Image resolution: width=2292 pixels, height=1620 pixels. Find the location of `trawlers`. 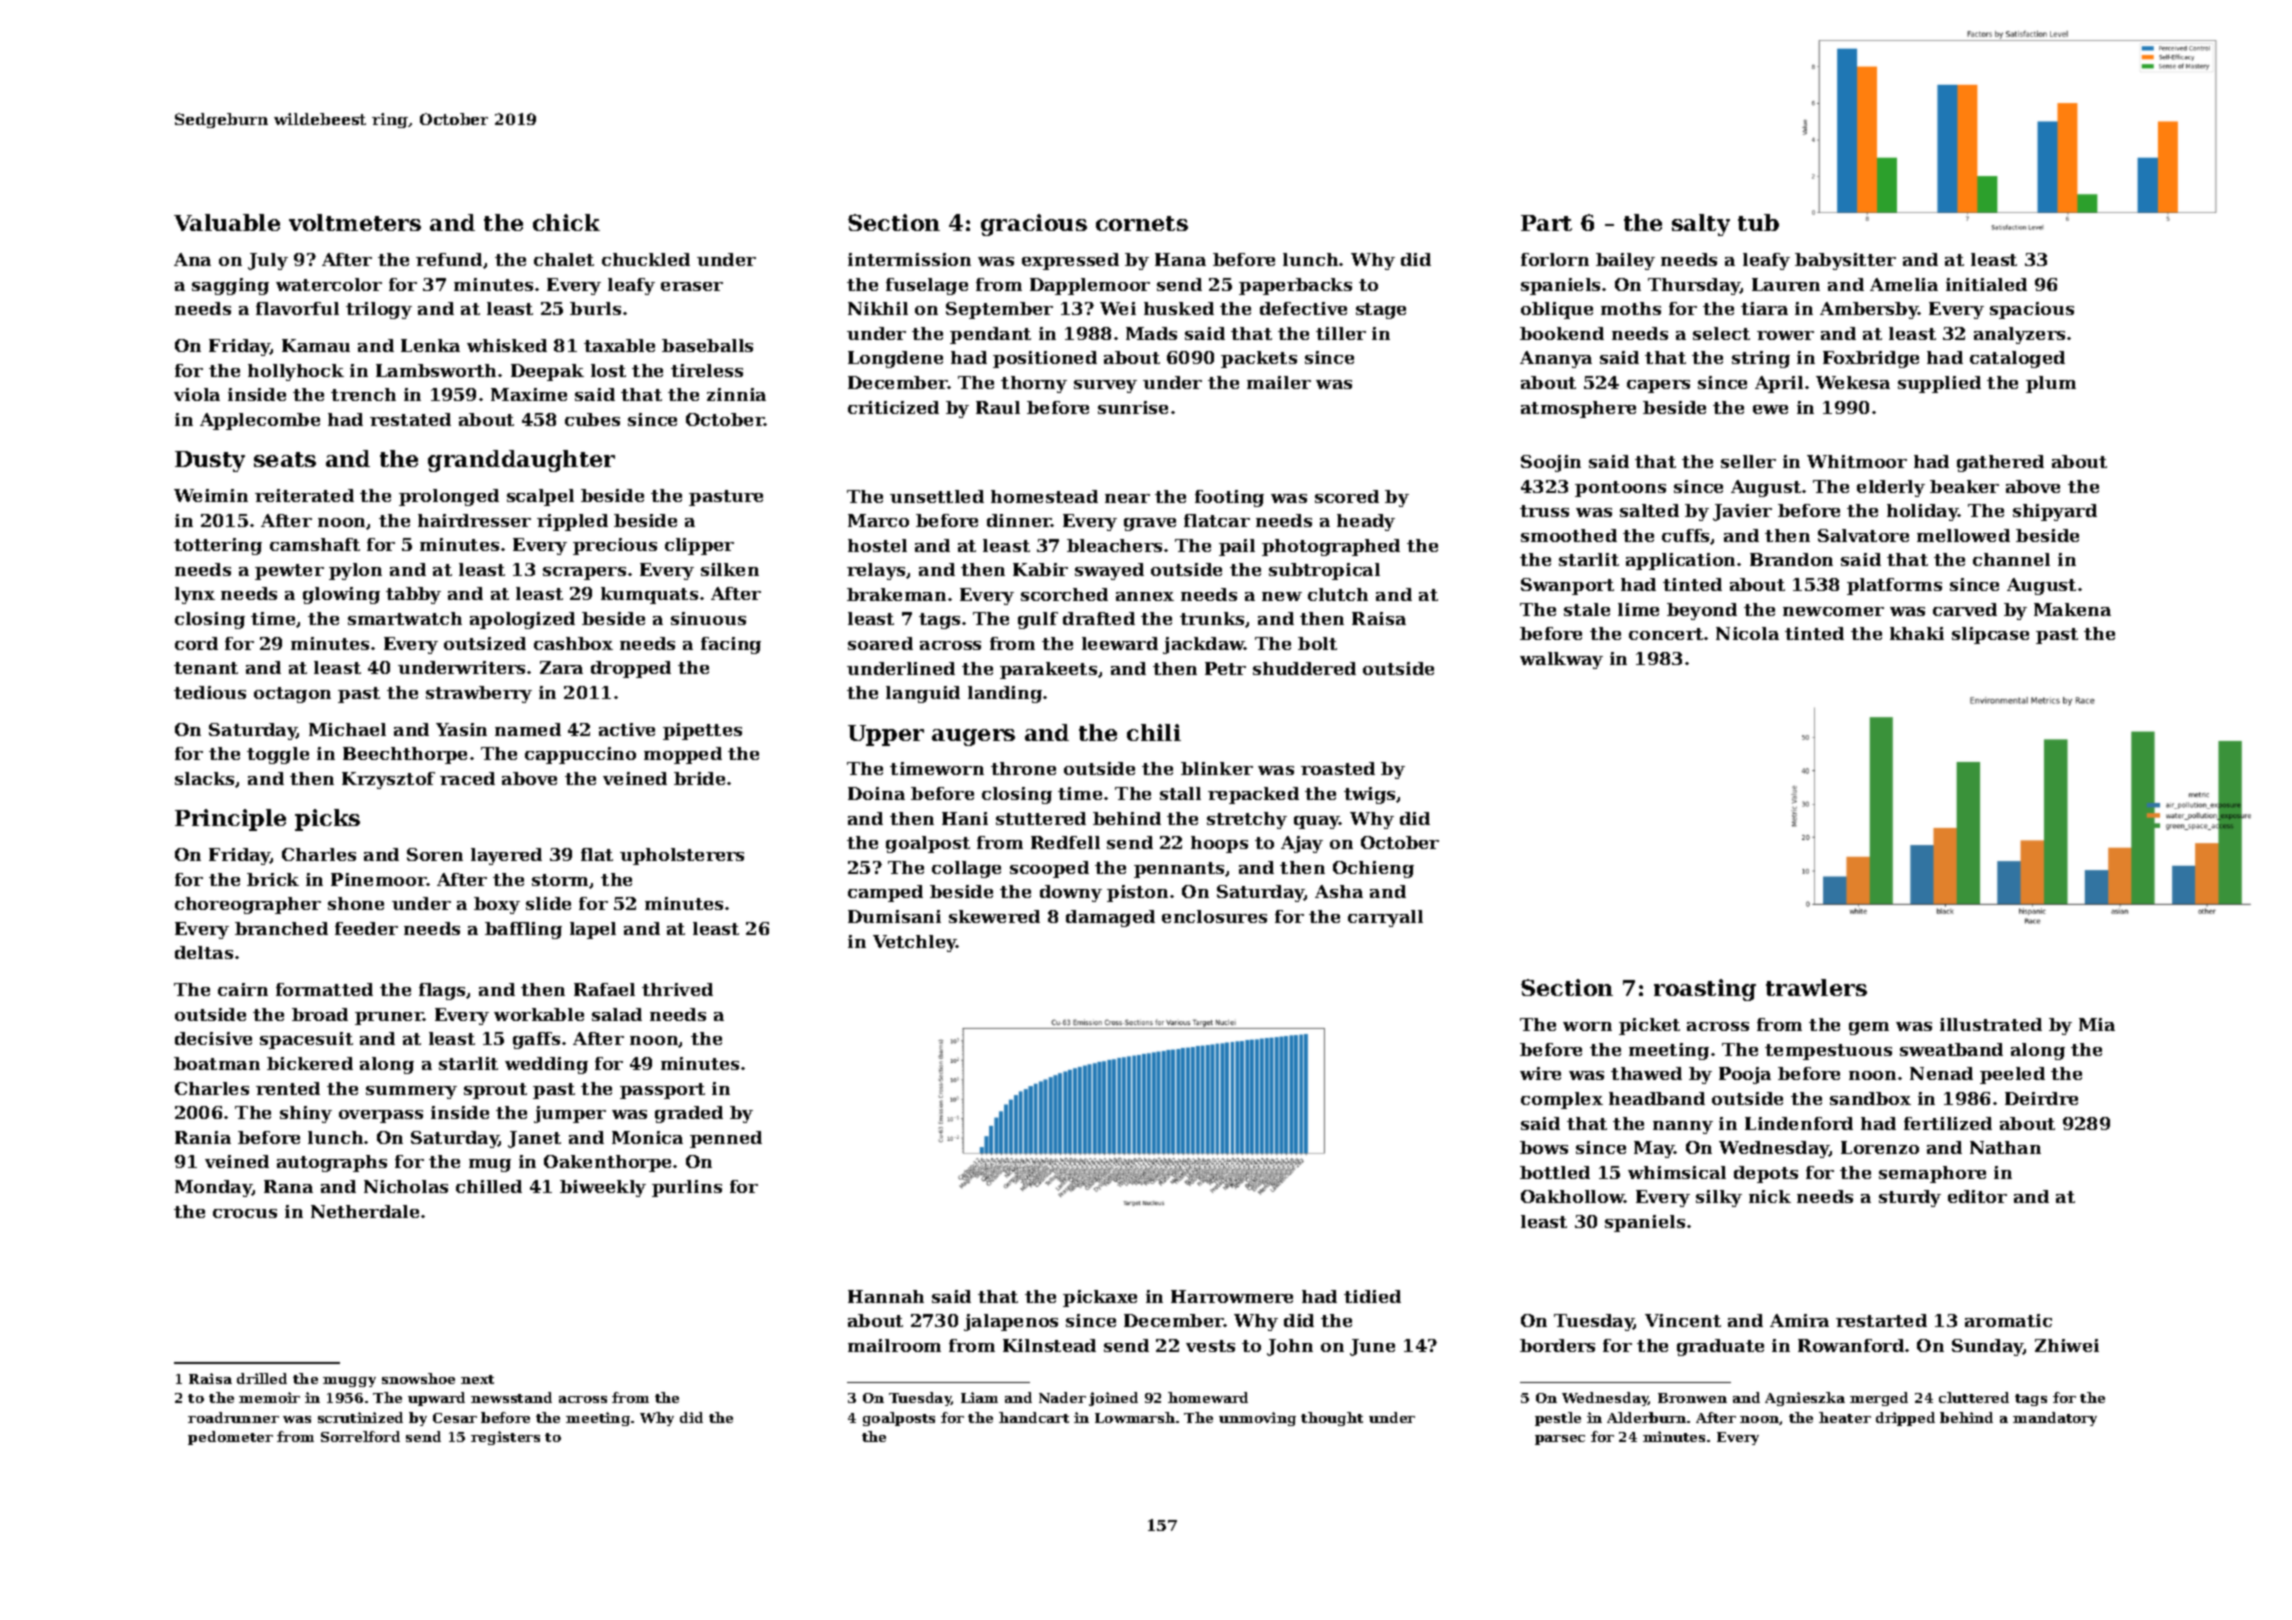

trawlers is located at coordinates (1816, 987).
